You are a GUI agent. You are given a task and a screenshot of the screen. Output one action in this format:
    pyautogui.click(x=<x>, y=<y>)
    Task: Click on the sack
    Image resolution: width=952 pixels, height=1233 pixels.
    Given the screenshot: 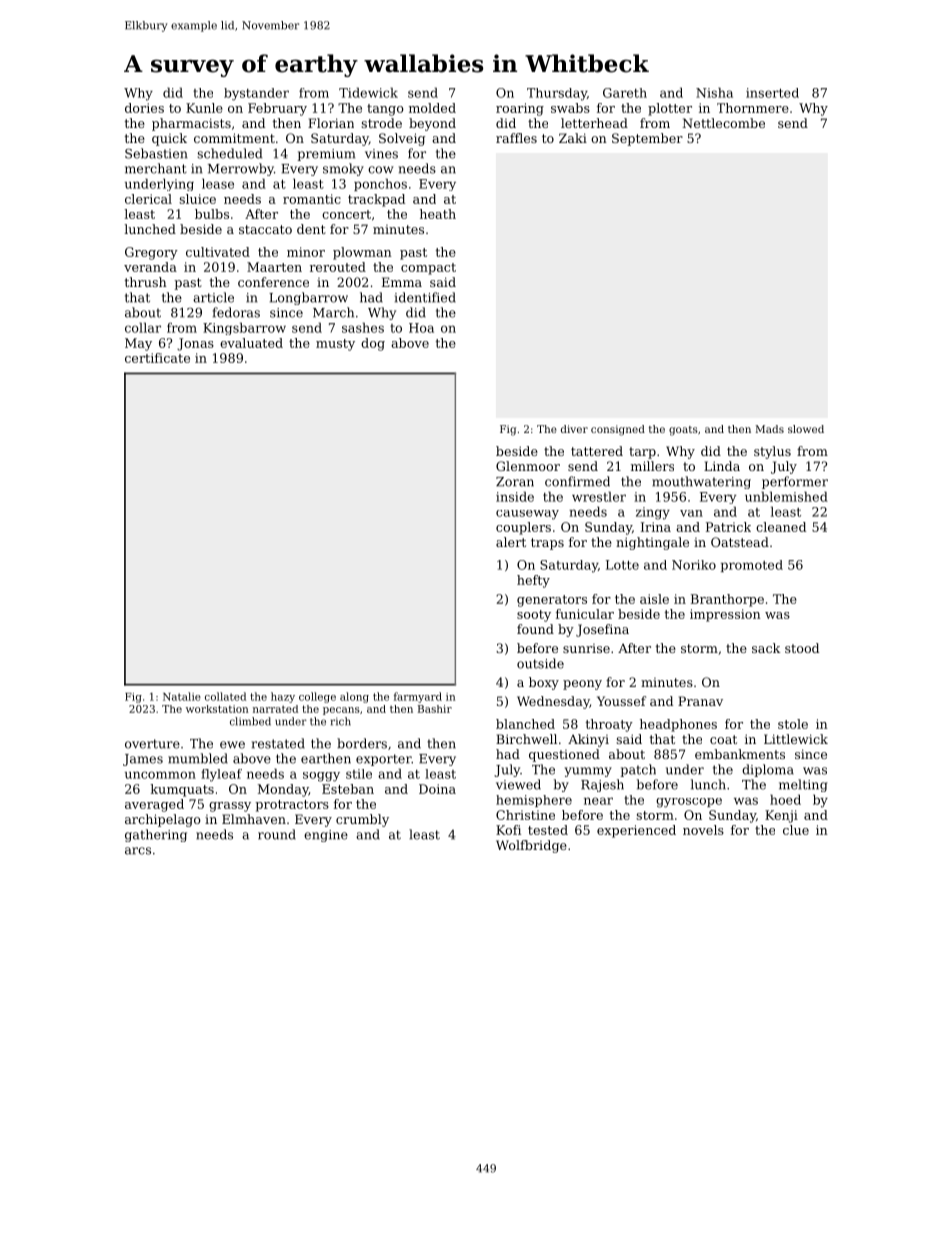 What is the action you would take?
    pyautogui.click(x=766, y=648)
